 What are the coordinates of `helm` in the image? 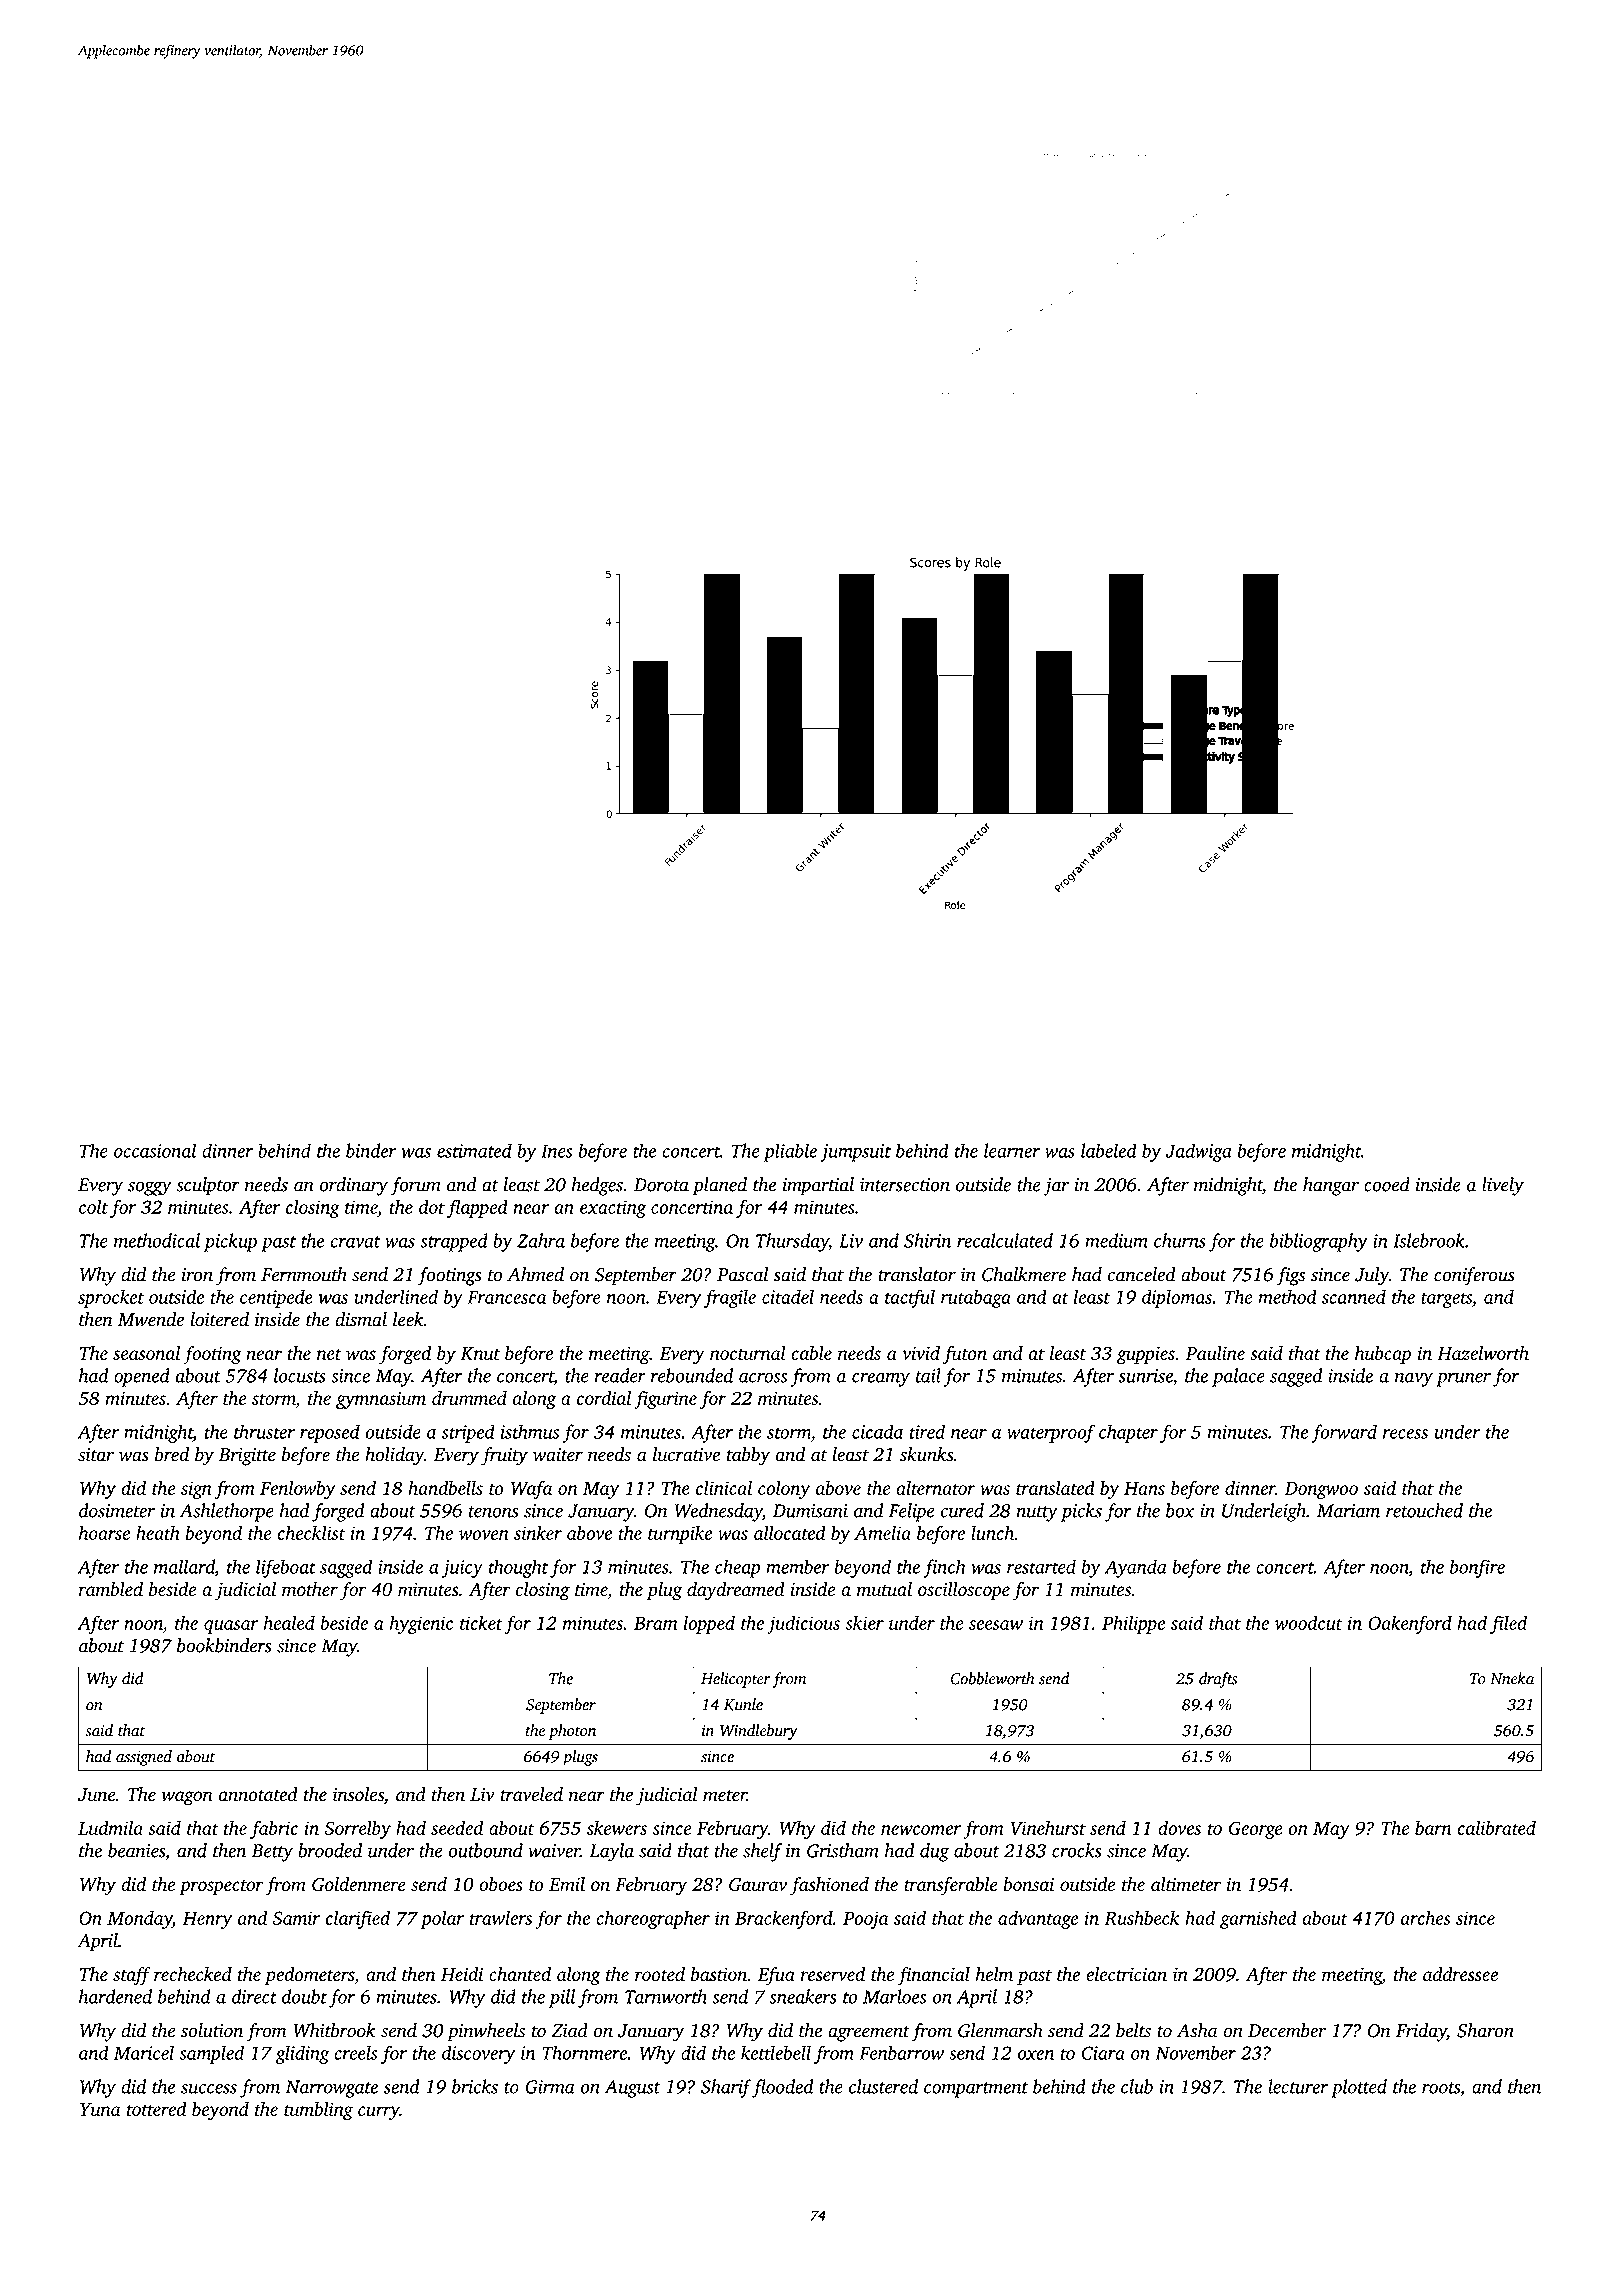 It's located at (994, 1974).
